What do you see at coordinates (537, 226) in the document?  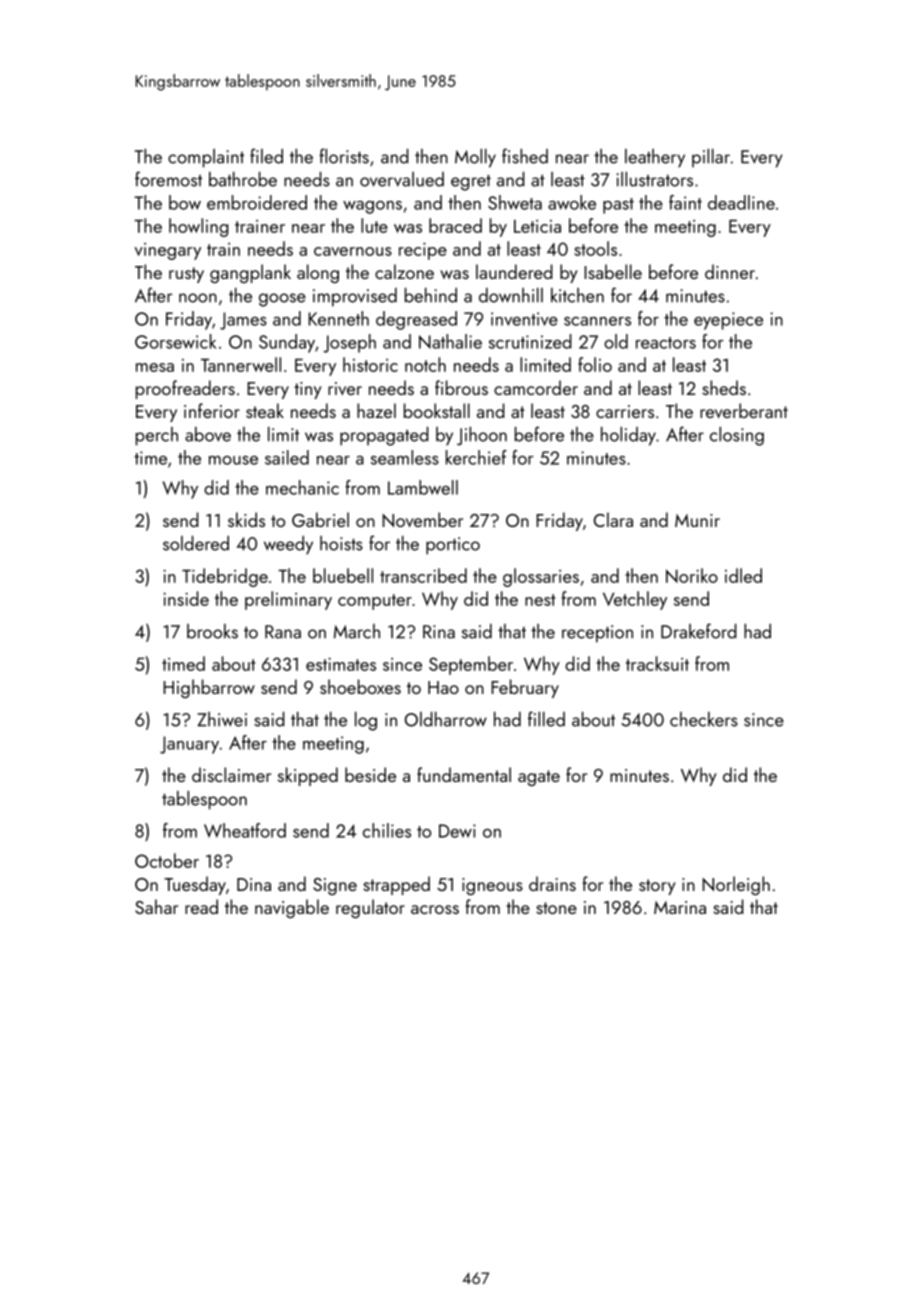 I see `Leticia` at bounding box center [537, 226].
